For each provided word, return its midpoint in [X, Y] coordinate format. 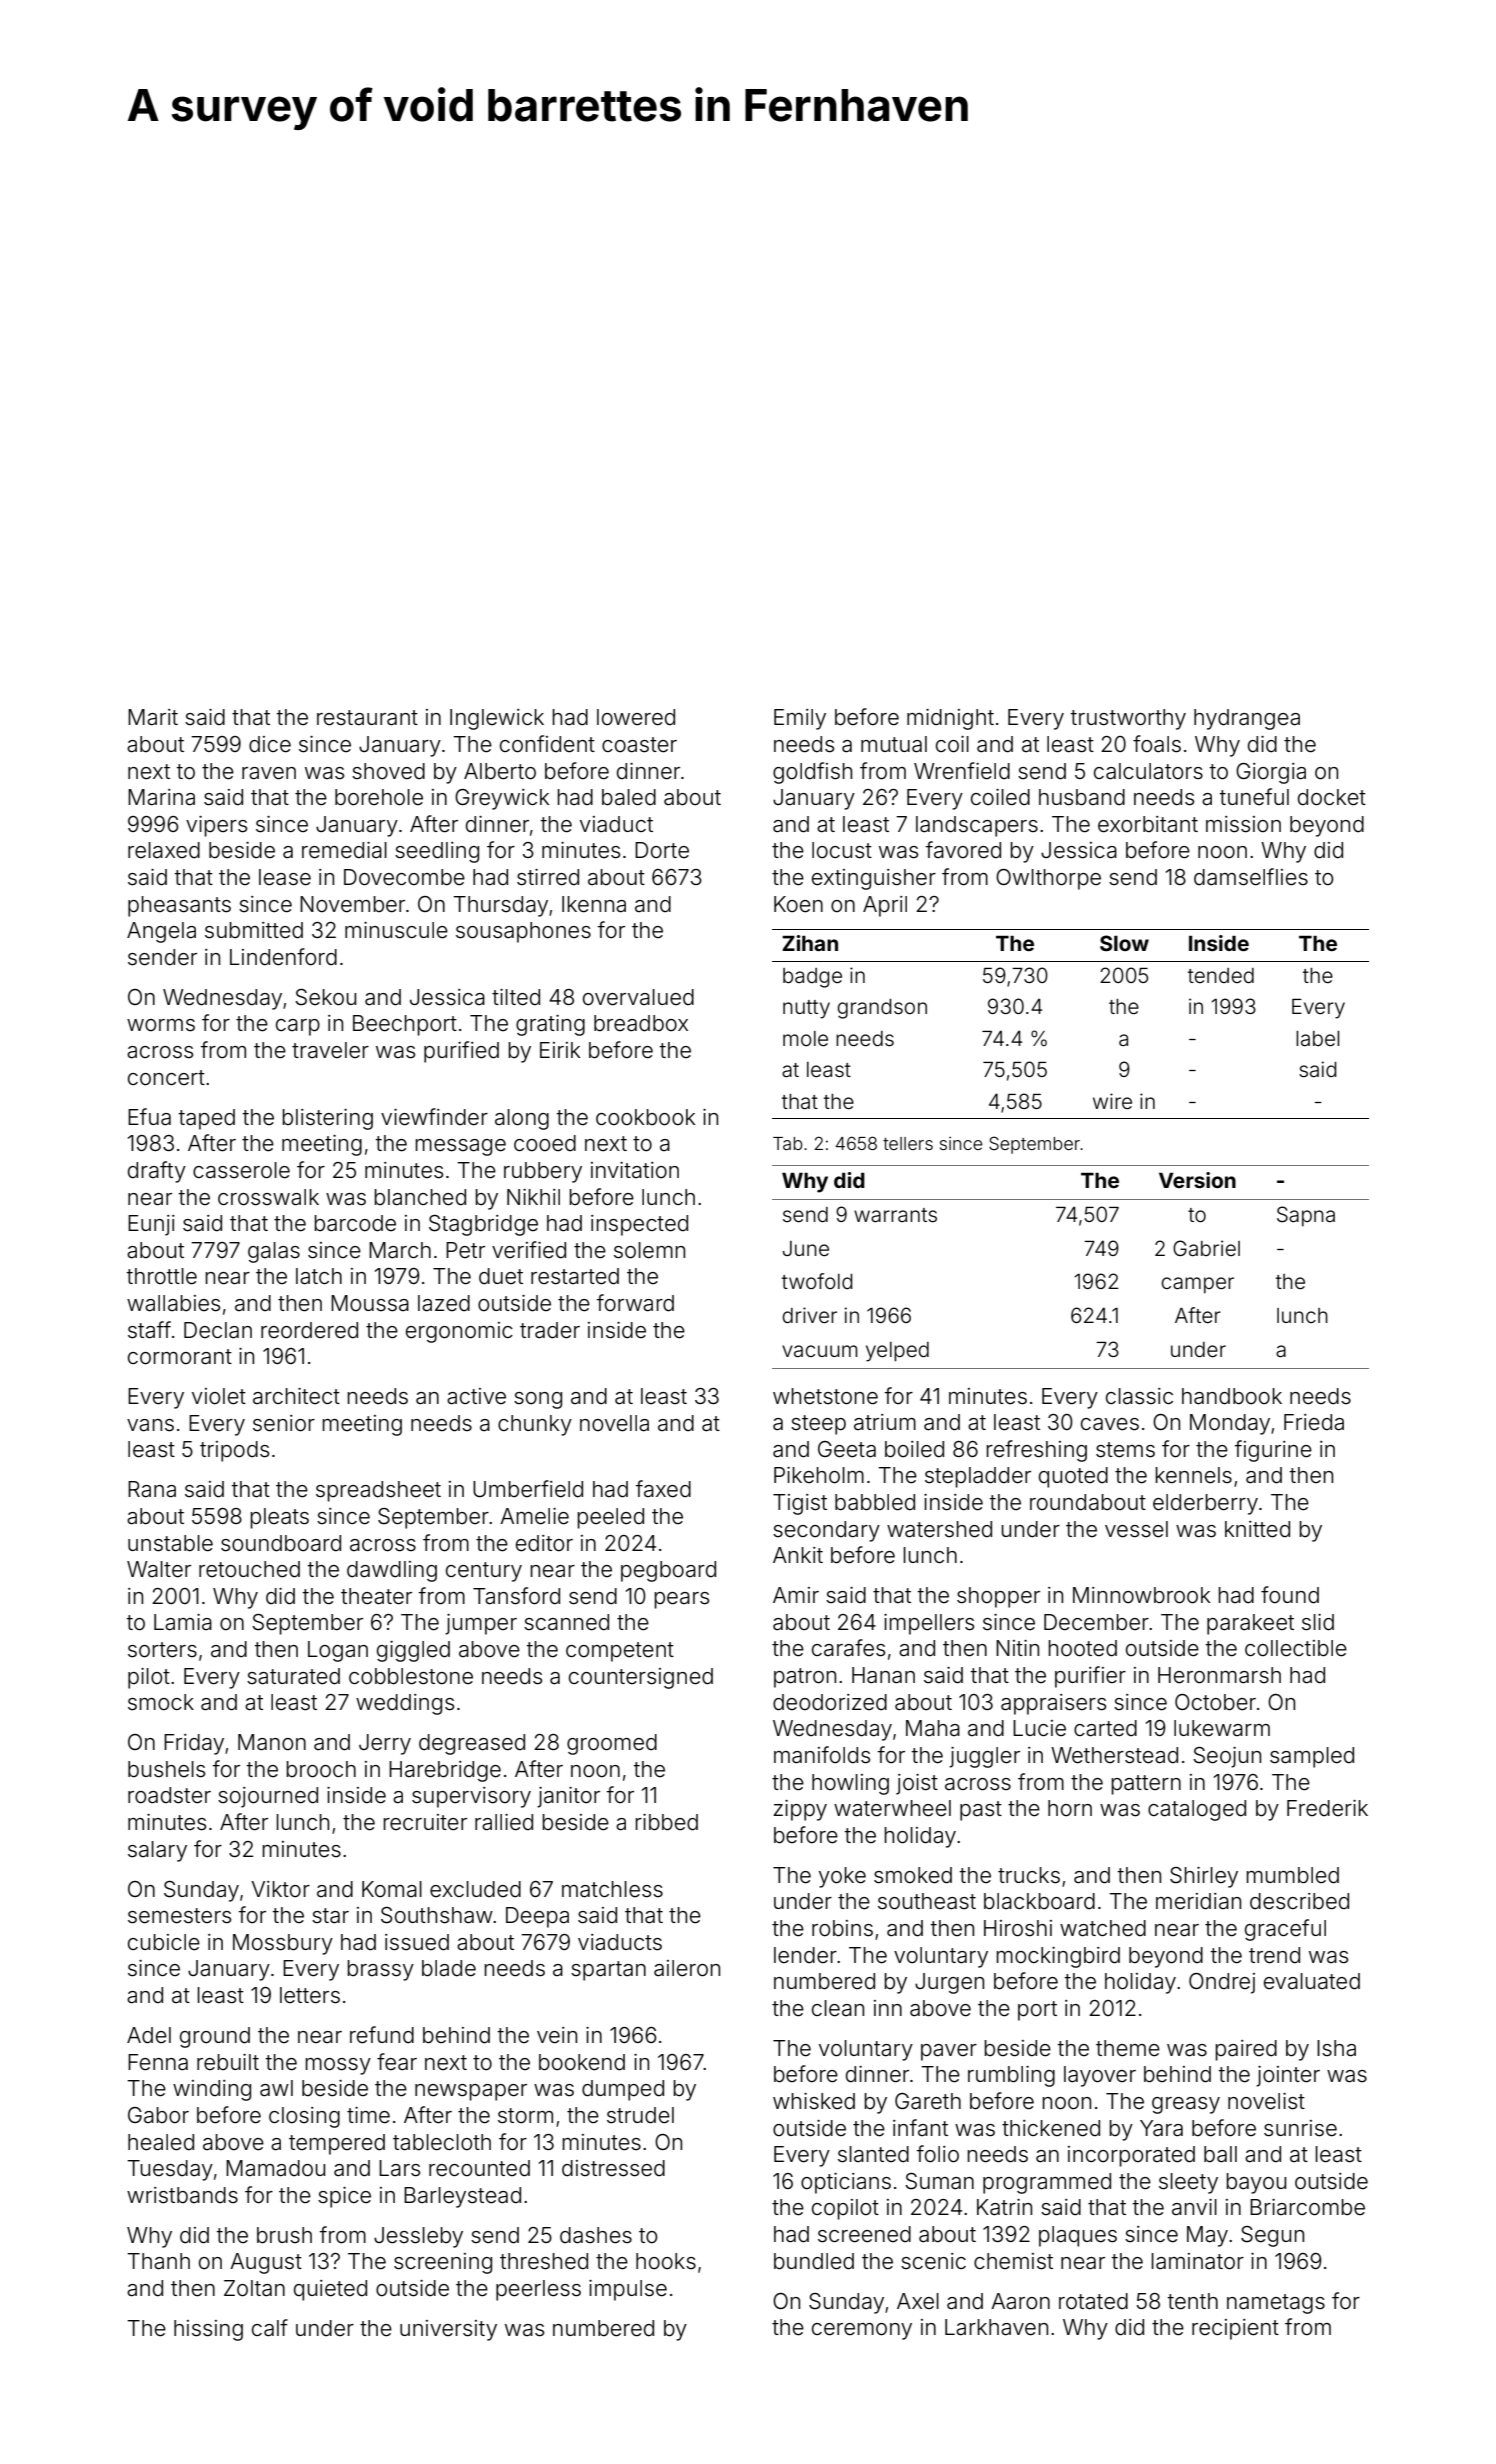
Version [1197, 1180]
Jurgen [949, 1983]
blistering [327, 1119]
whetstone [825, 1396]
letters [310, 1995]
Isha [1336, 2048]
